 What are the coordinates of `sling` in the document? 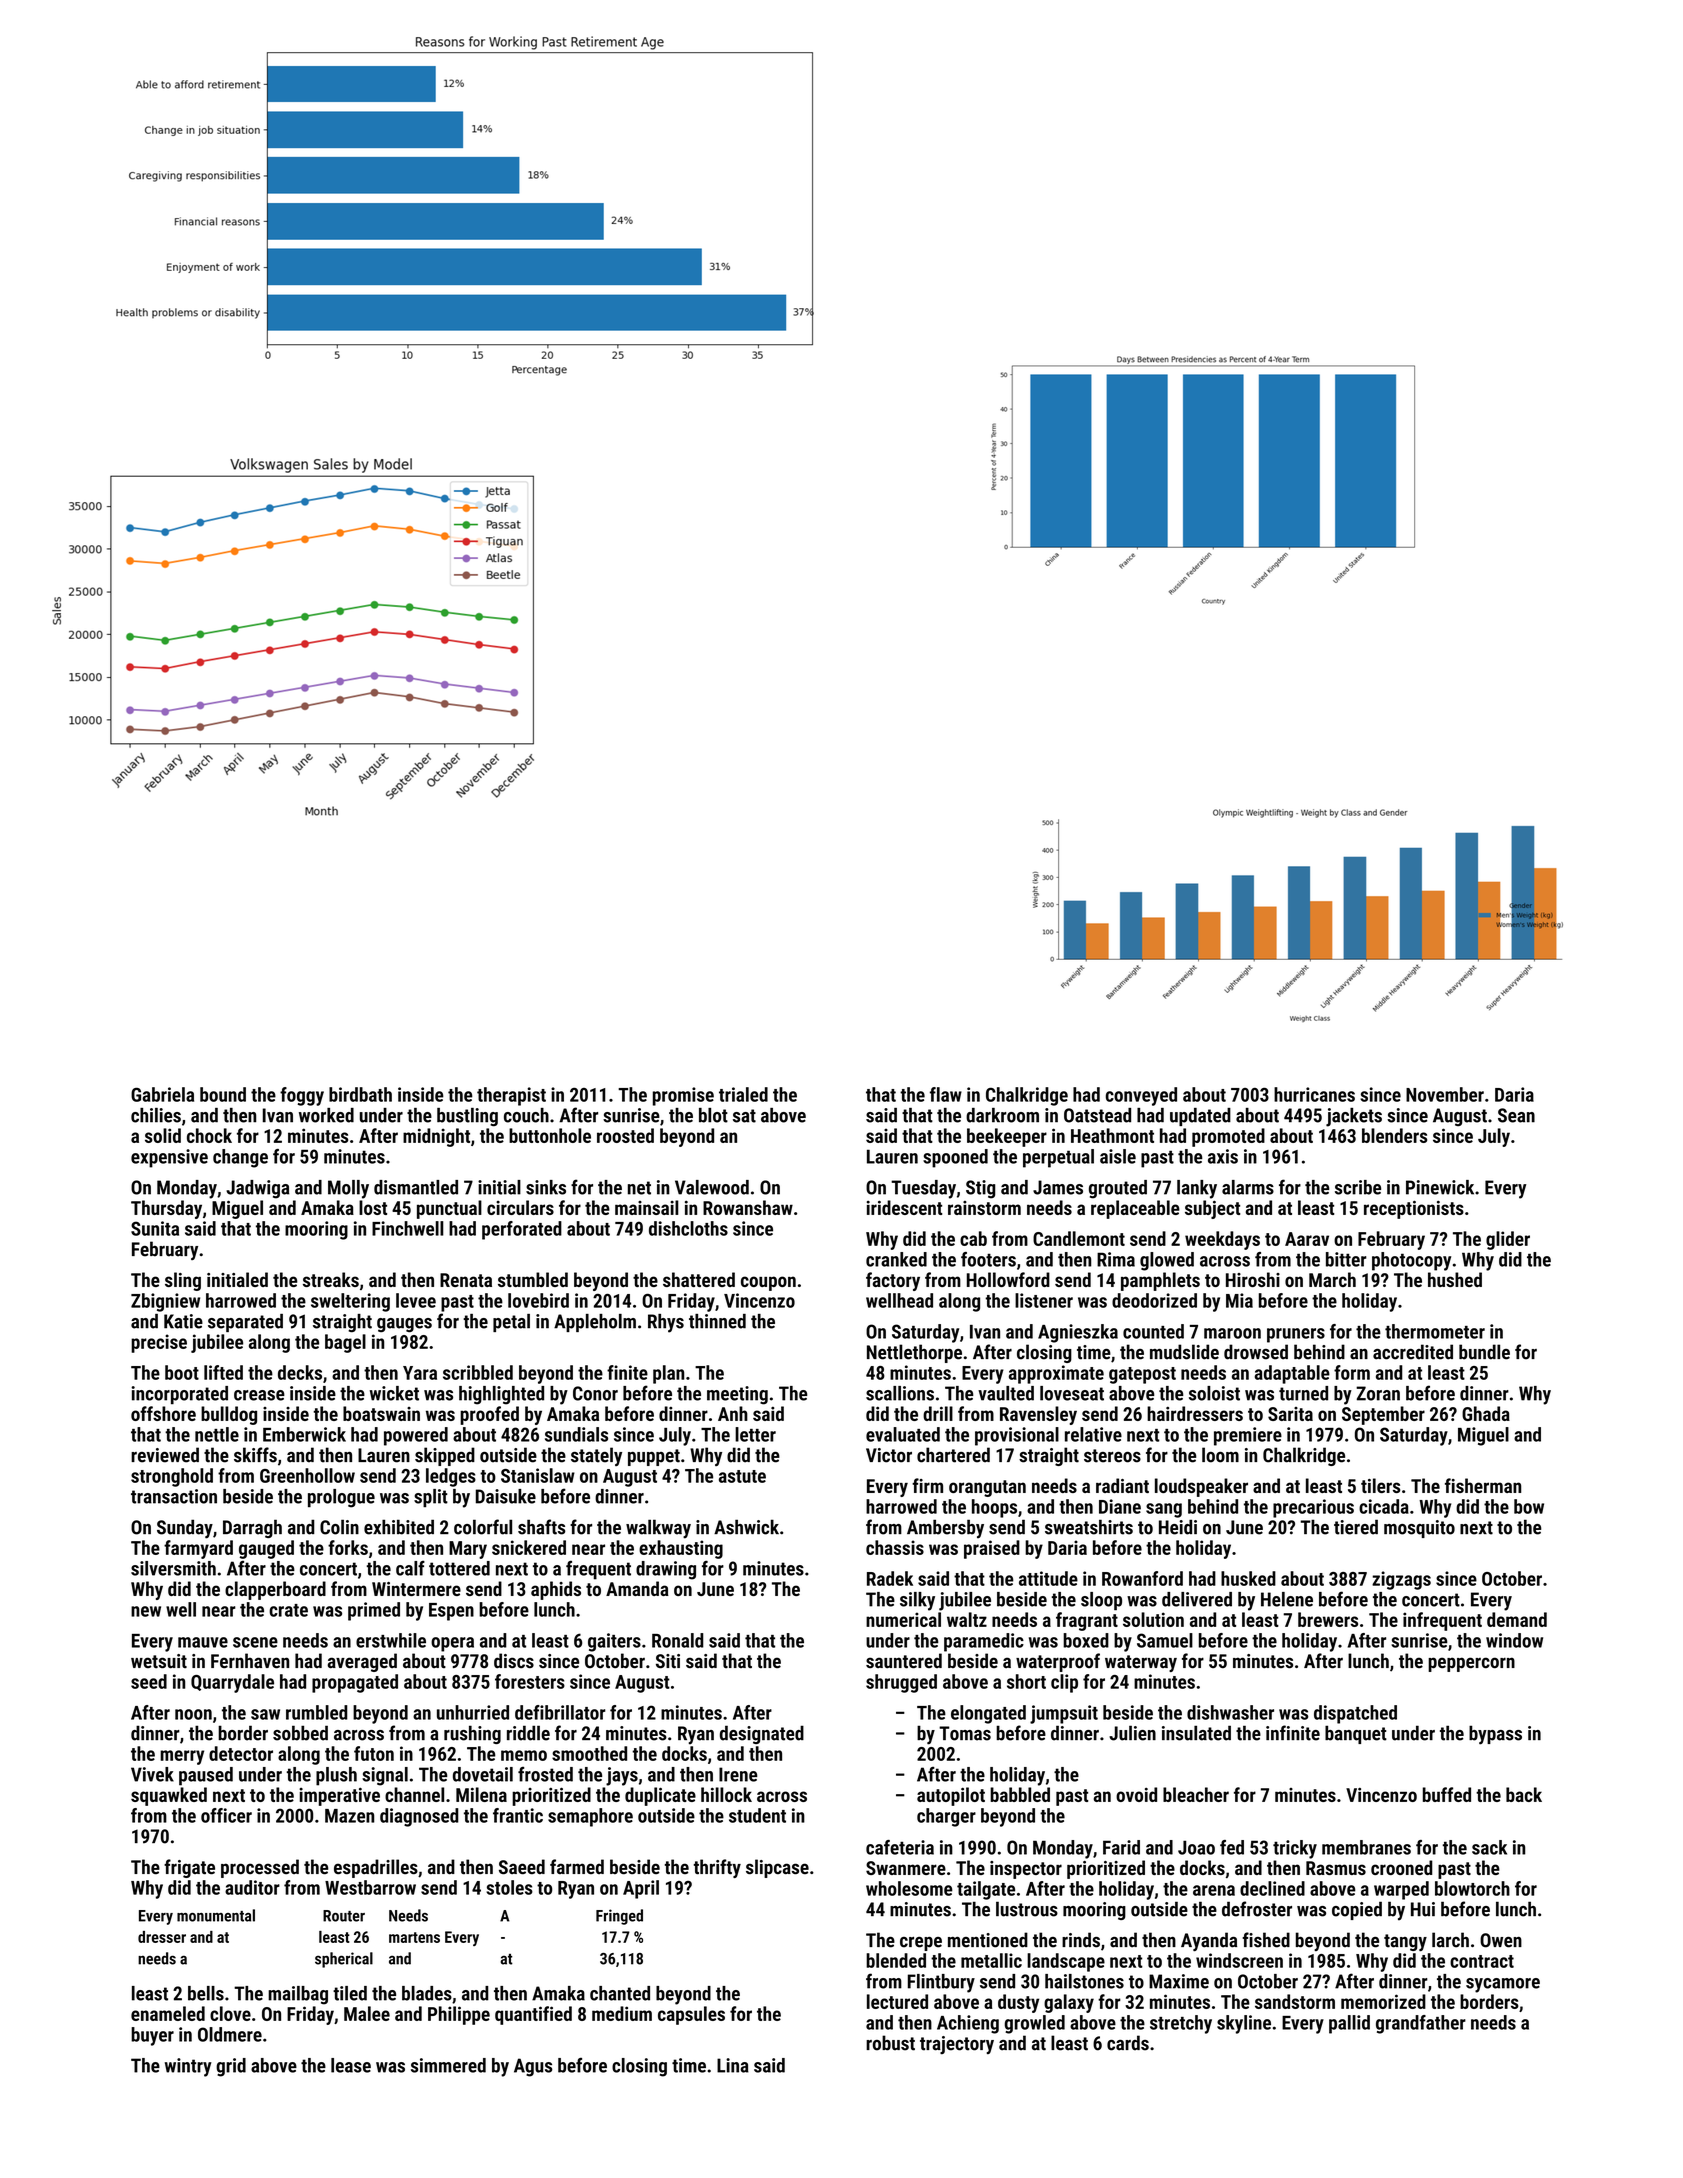 It's located at (183, 1281).
